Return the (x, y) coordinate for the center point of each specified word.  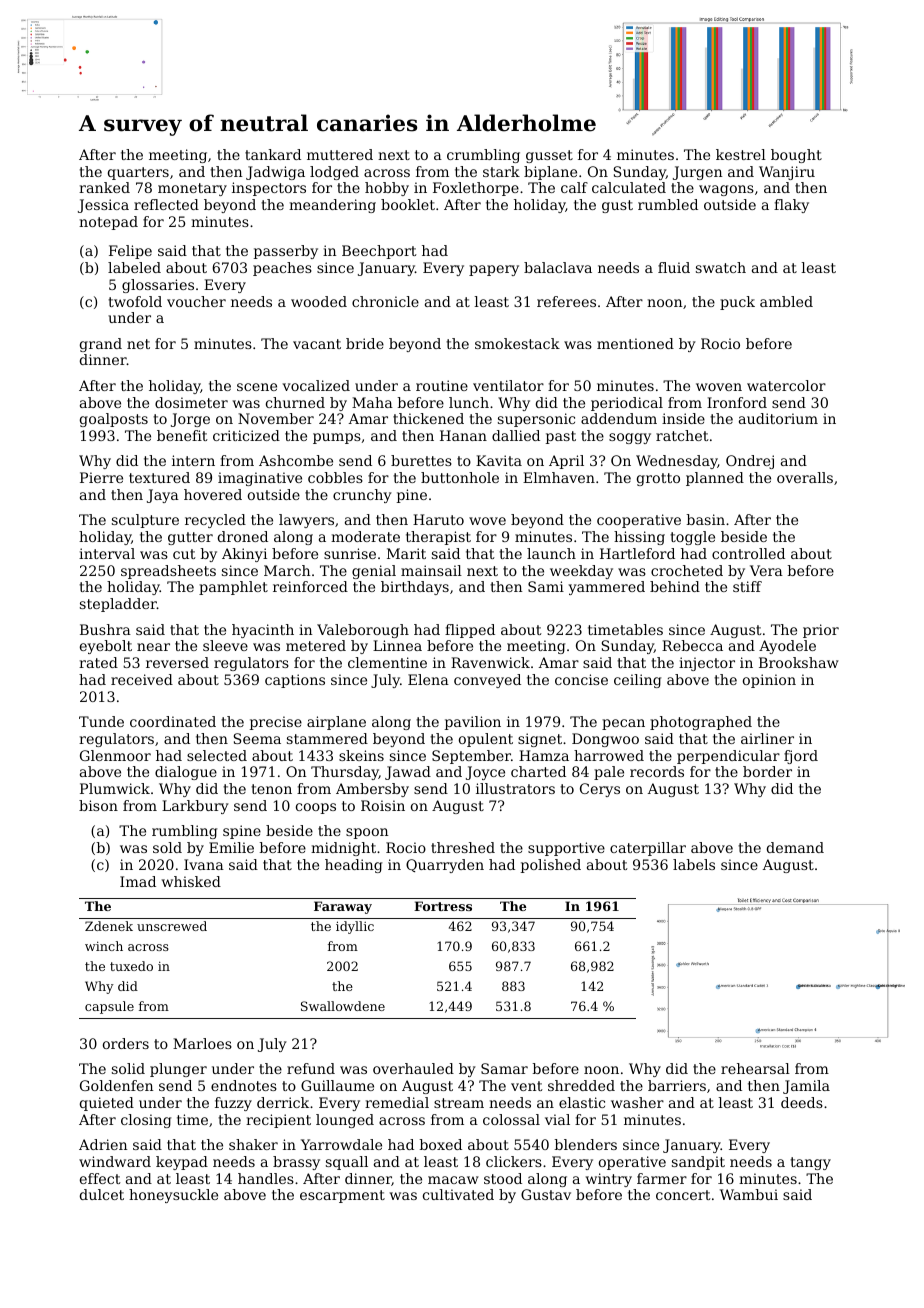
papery (494, 270)
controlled (748, 553)
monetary (192, 189)
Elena (428, 679)
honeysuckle (173, 1196)
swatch (721, 267)
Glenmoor (115, 755)
